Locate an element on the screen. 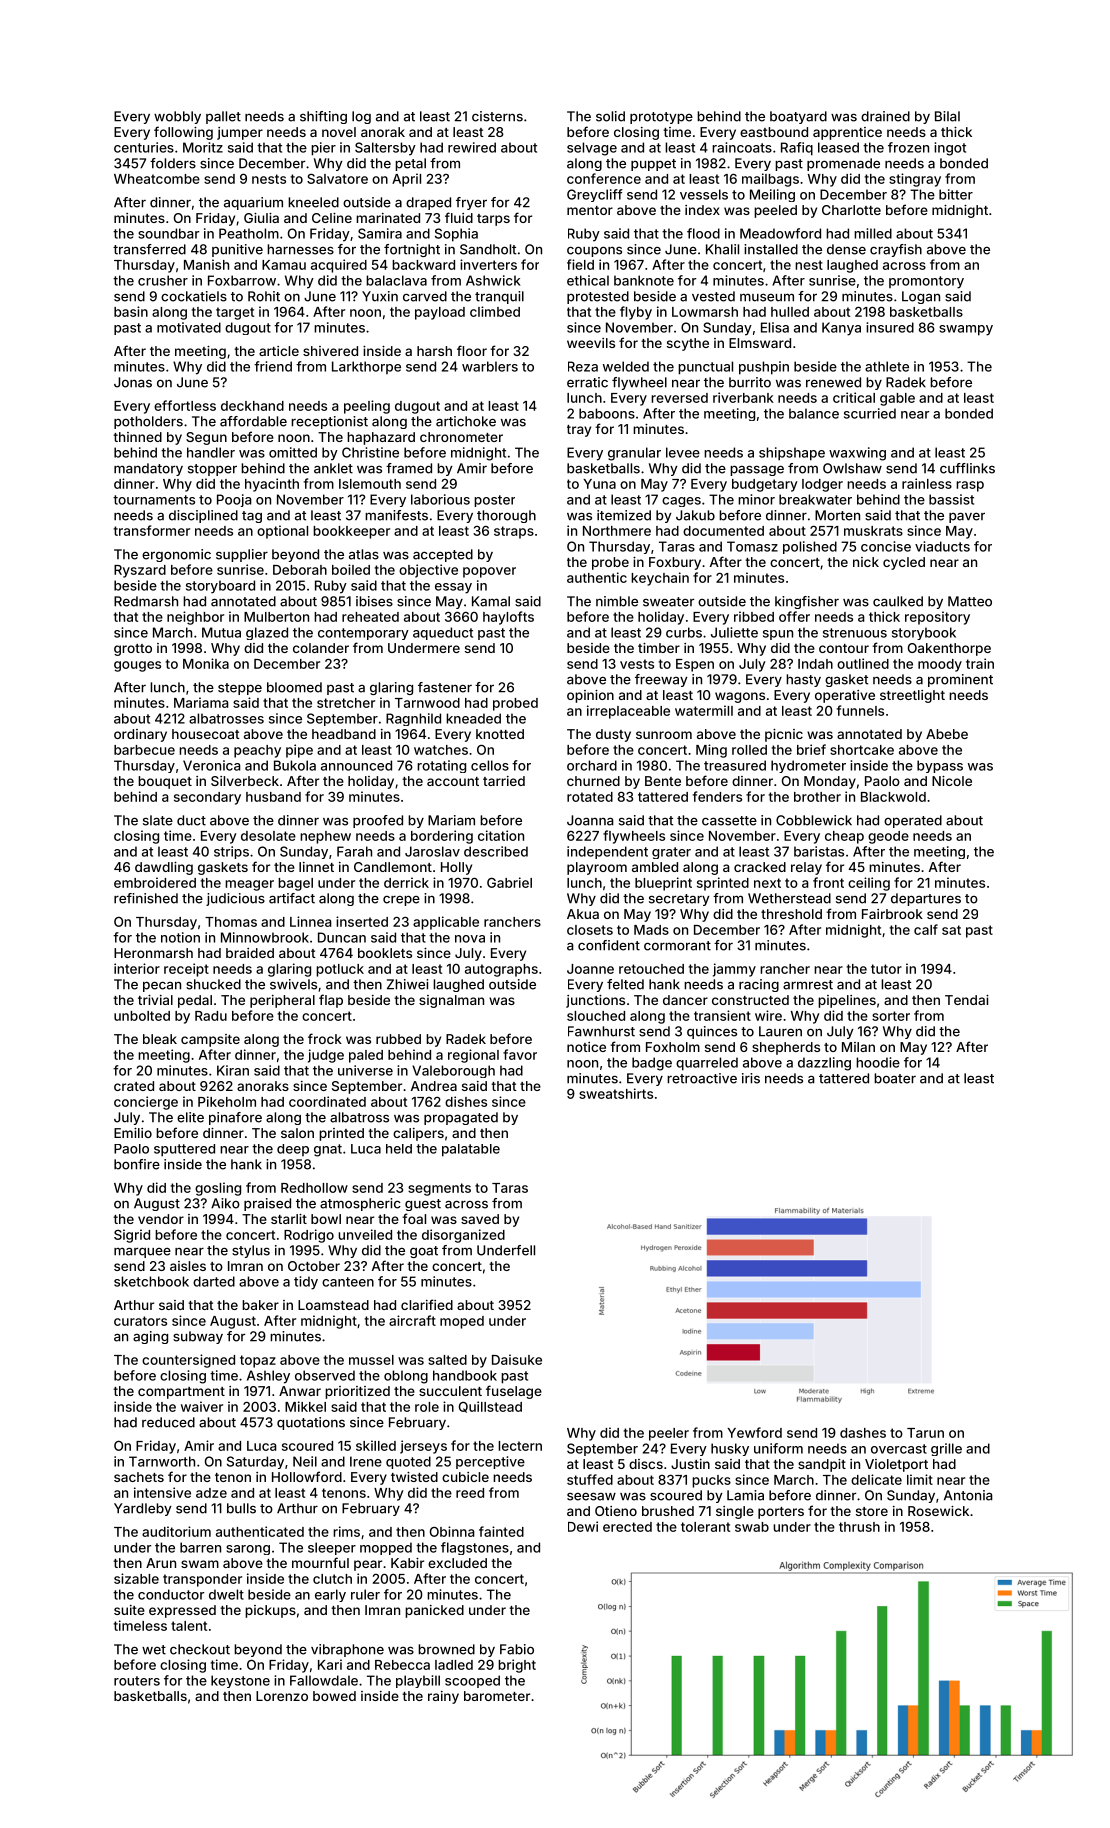  autographs is located at coordinates (501, 970).
